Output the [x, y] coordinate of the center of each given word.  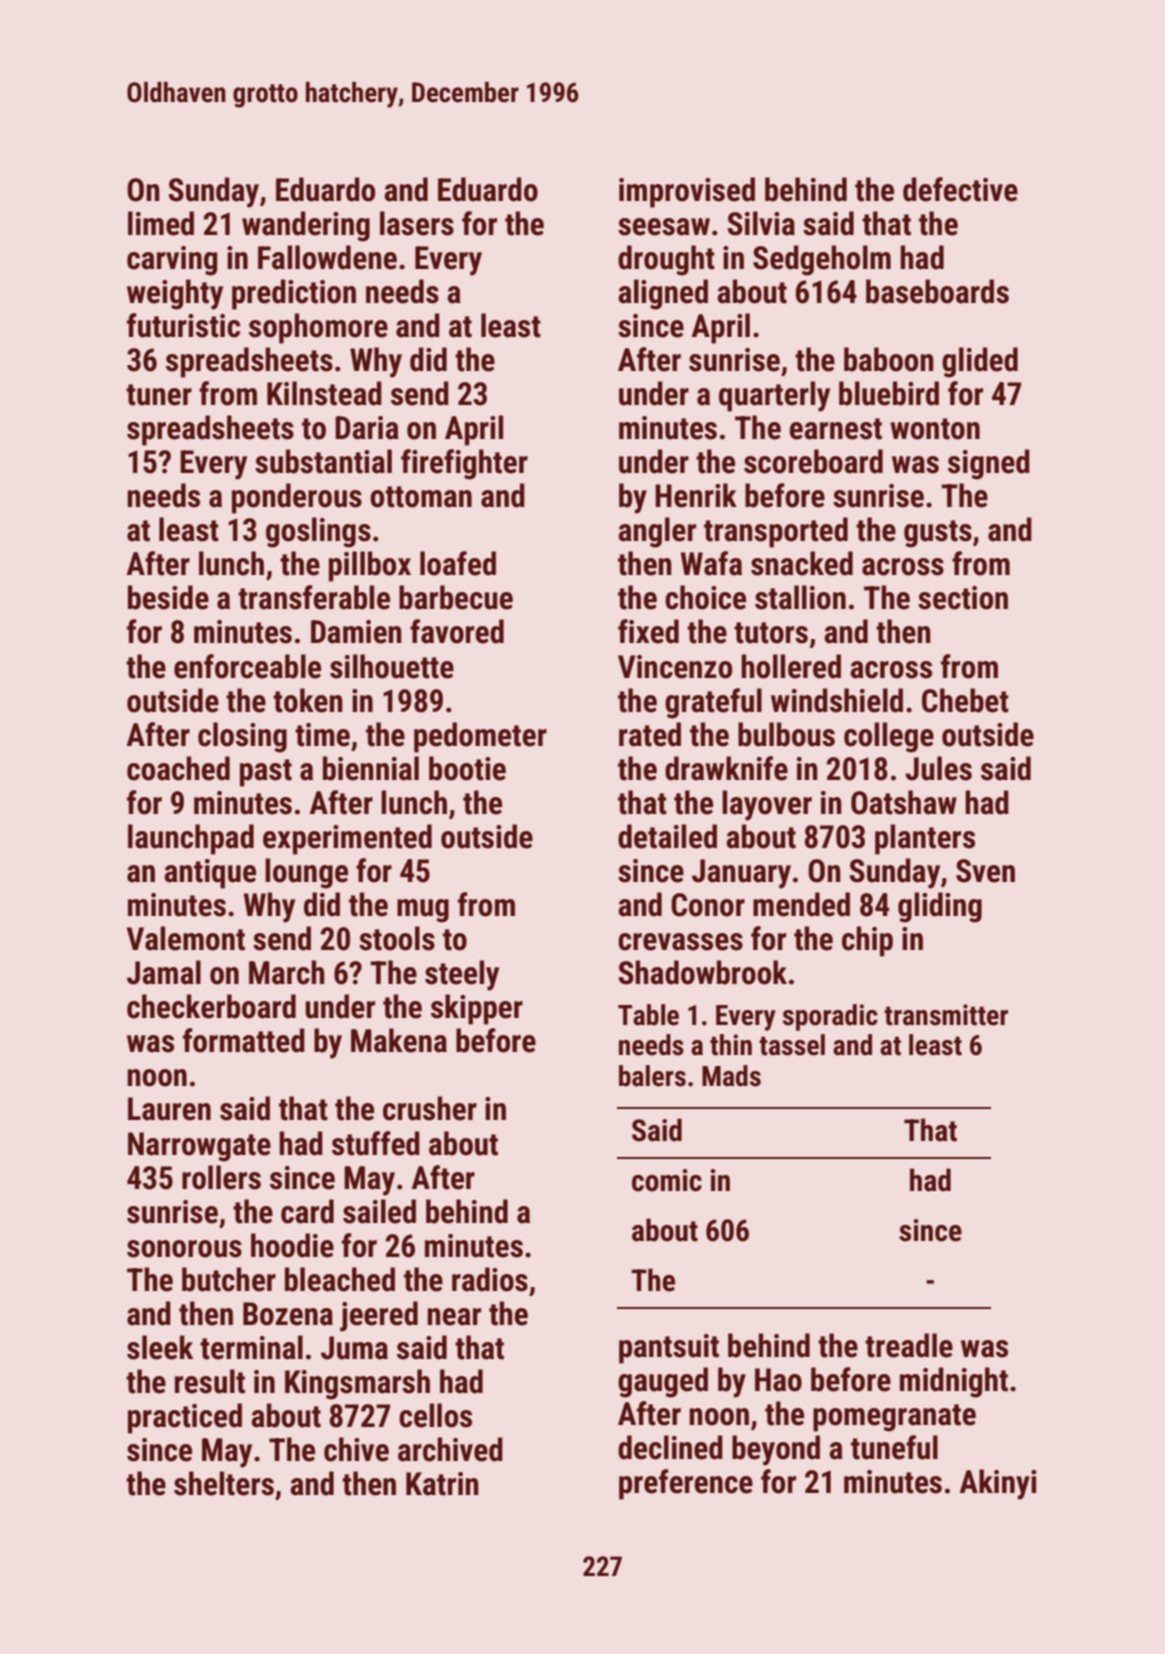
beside [168, 597]
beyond [776, 1450]
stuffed [376, 1143]
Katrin [442, 1484]
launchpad [191, 839]
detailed [667, 836]
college [889, 737]
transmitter [946, 1015]
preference [686, 1484]
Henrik [696, 495]
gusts [938, 534]
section [963, 598]
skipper [477, 1009]
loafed [458, 563]
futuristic [183, 325]
